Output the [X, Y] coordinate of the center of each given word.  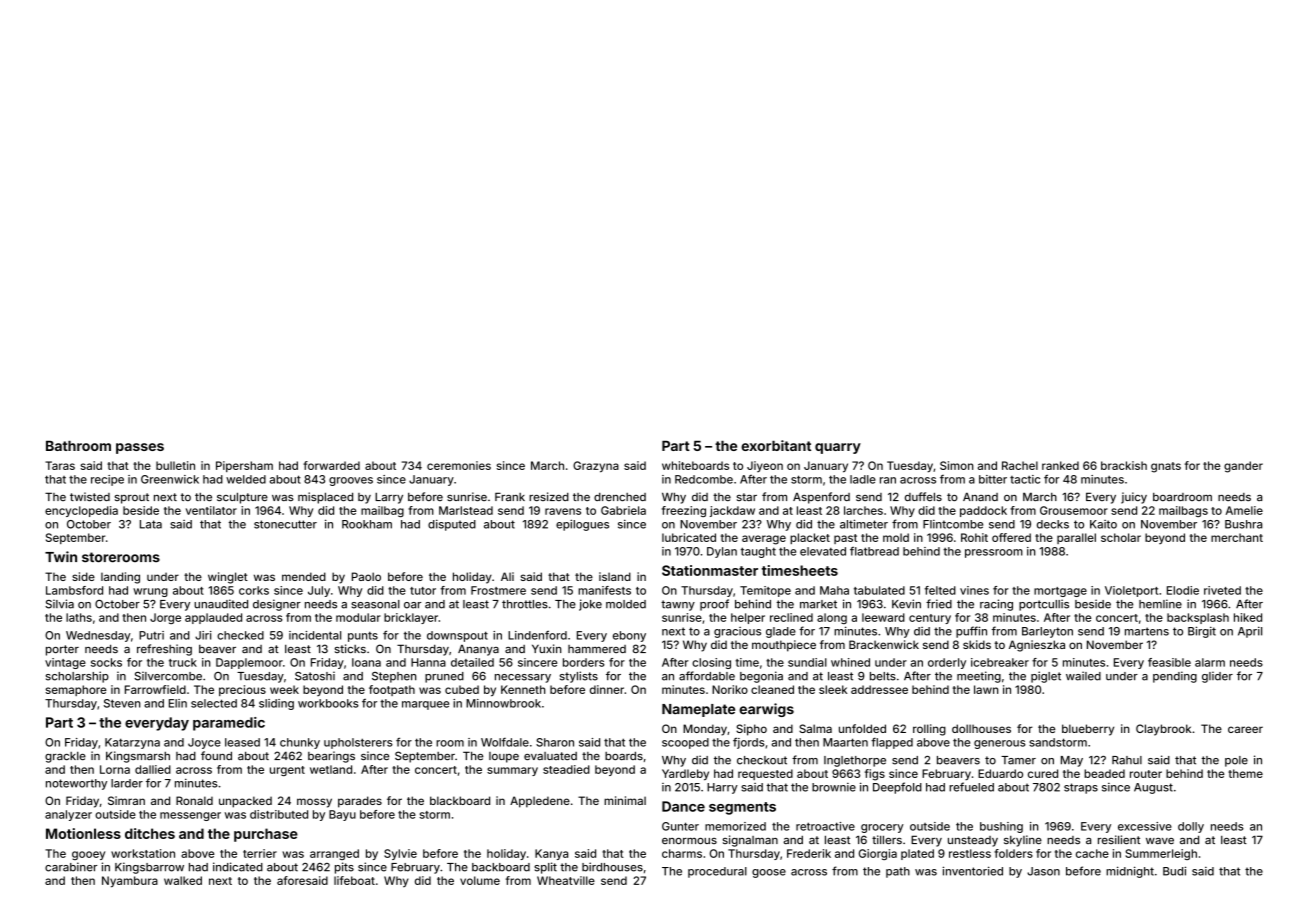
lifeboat [354, 880]
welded [246, 479]
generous [1000, 744]
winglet [228, 578]
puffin [971, 632]
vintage [65, 663]
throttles [525, 604]
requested [765, 774]
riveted [1222, 590]
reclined [791, 617]
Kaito [1103, 524]
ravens [563, 511]
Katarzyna [132, 743]
